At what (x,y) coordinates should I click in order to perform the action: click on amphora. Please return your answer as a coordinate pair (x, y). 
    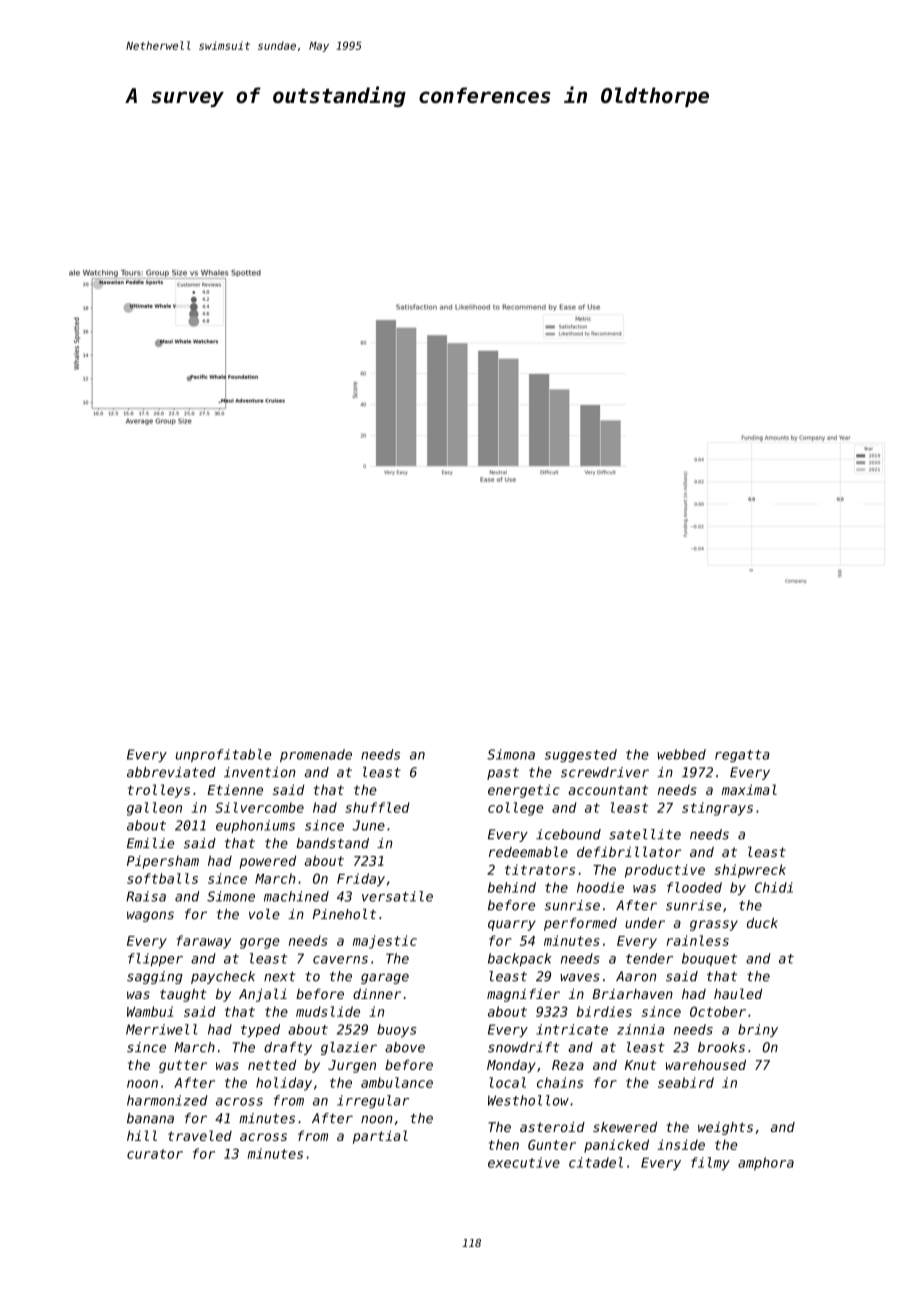
    Looking at the image, I should click on (766, 1164).
